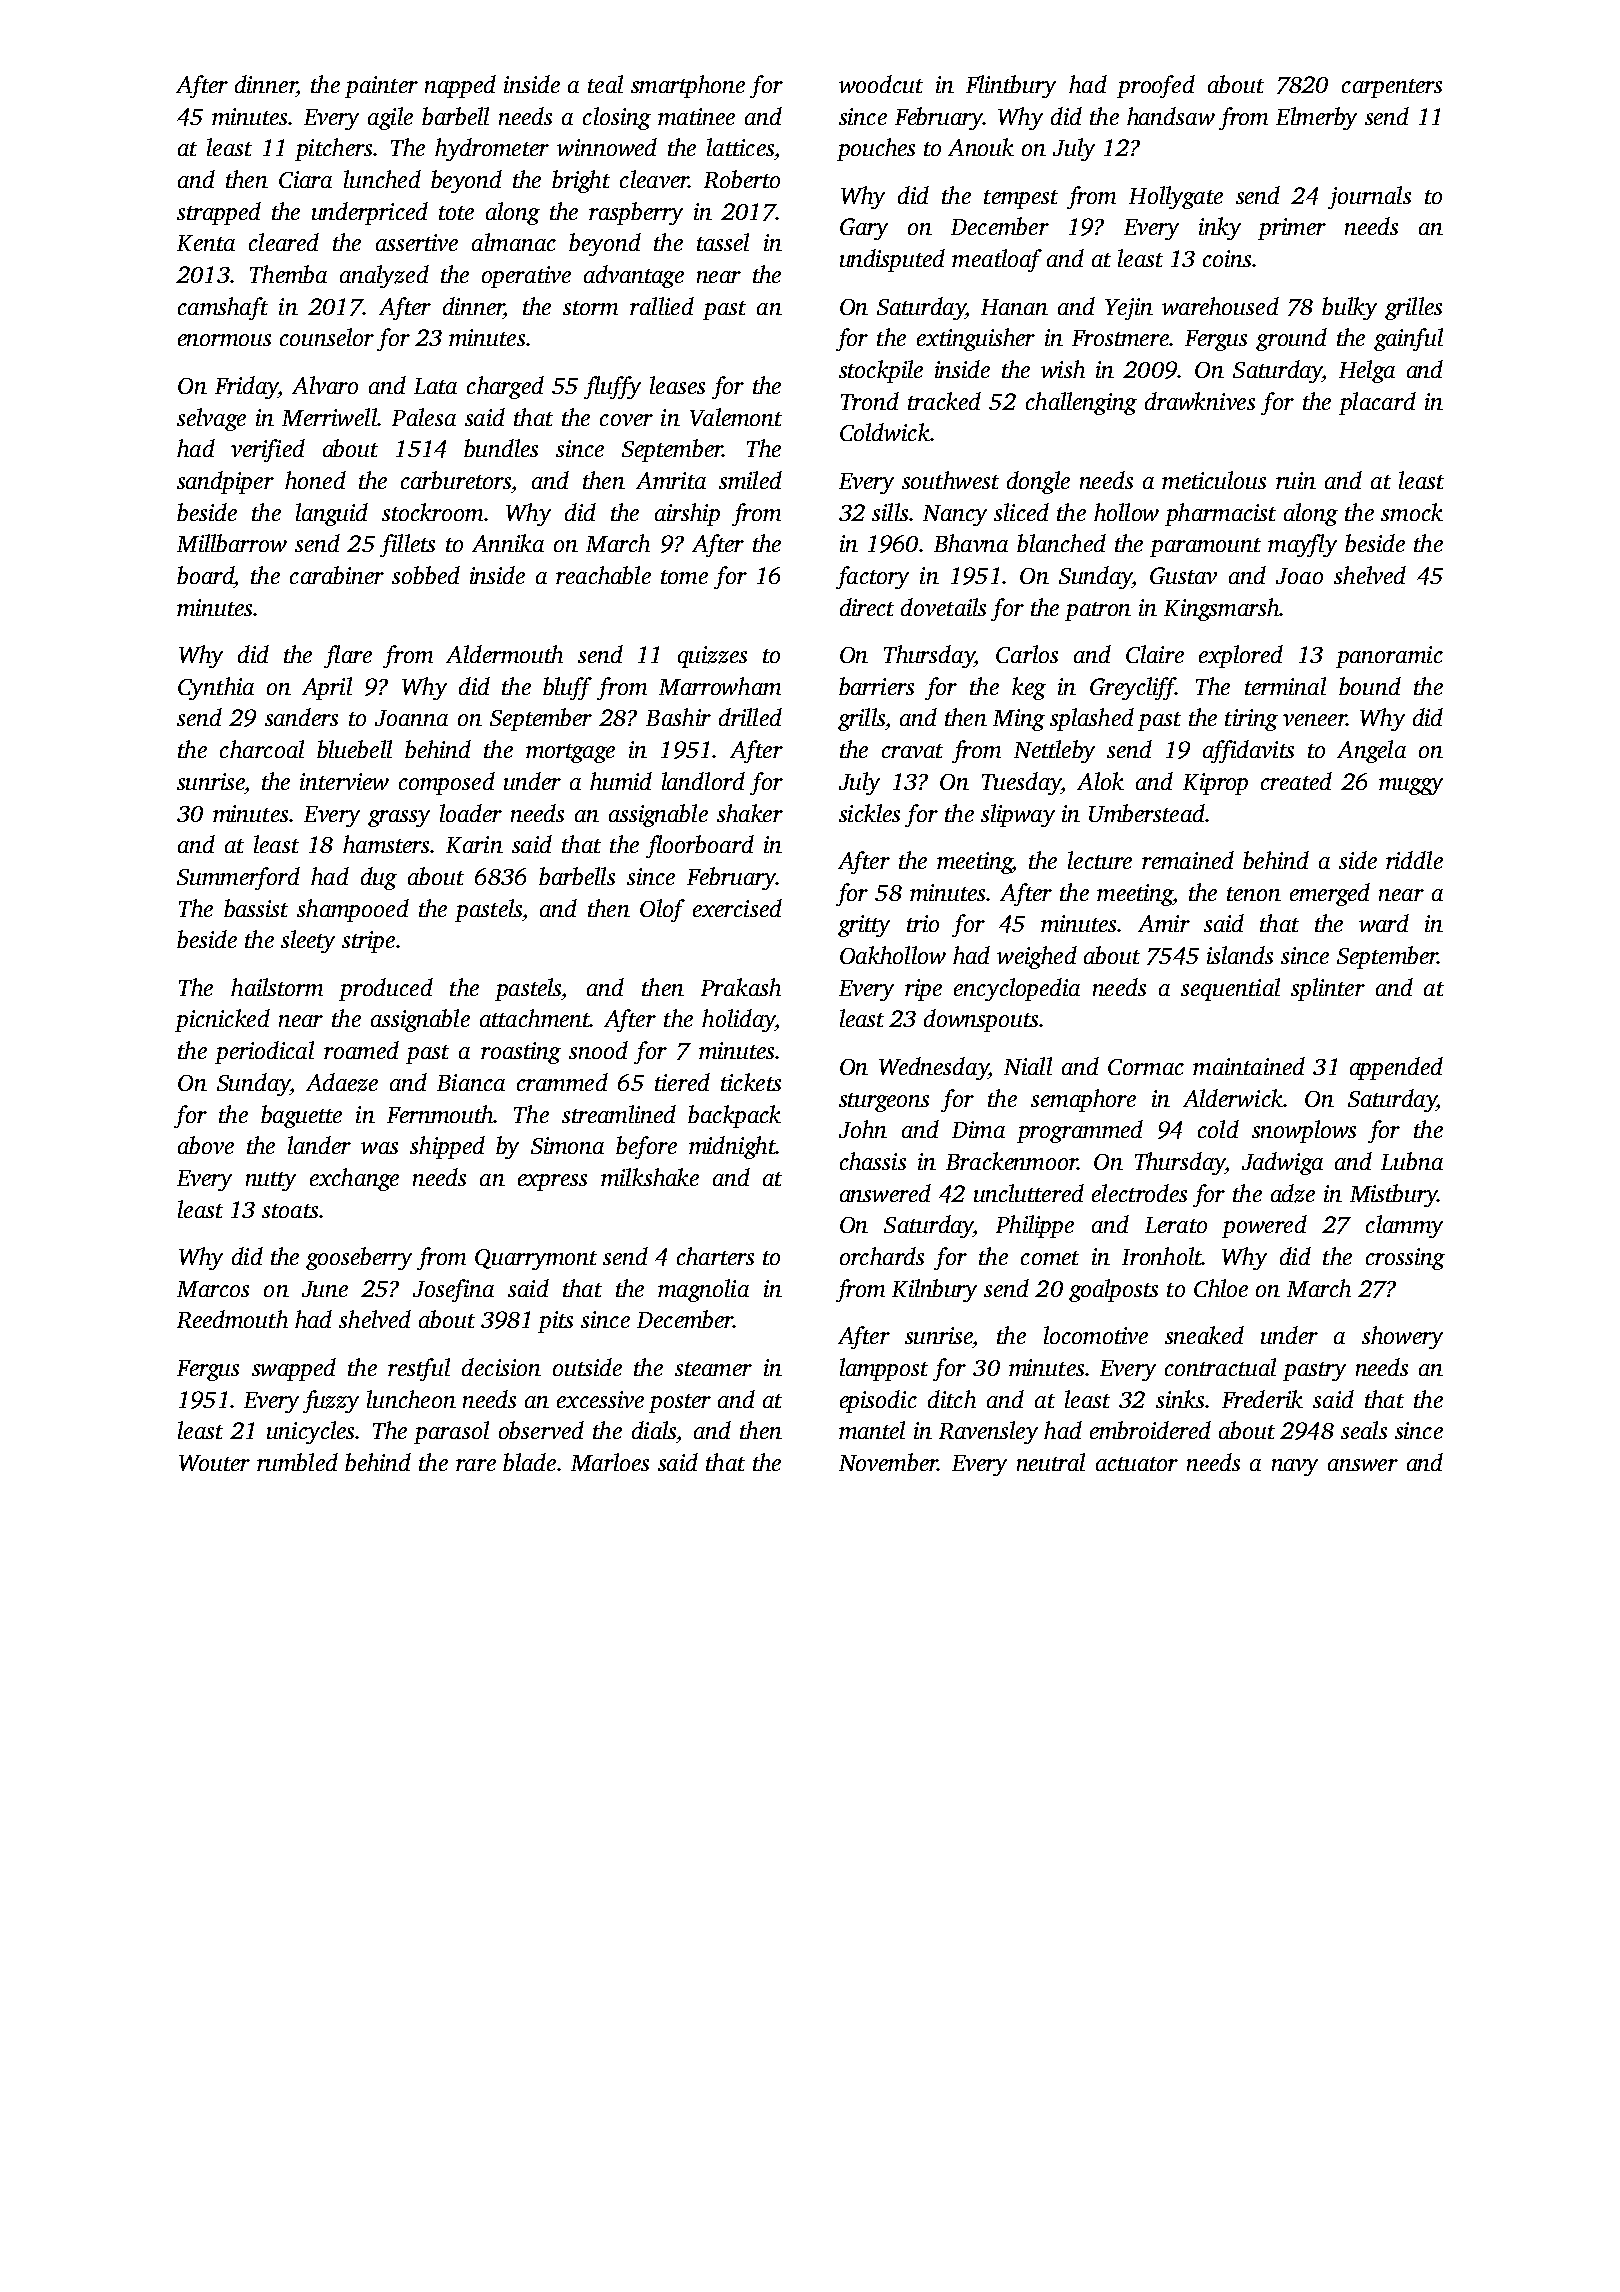 This screenshot has width=1620, height=2292. Describe the element at coordinates (453, 1290) in the screenshot. I see `Josefina` at that location.
